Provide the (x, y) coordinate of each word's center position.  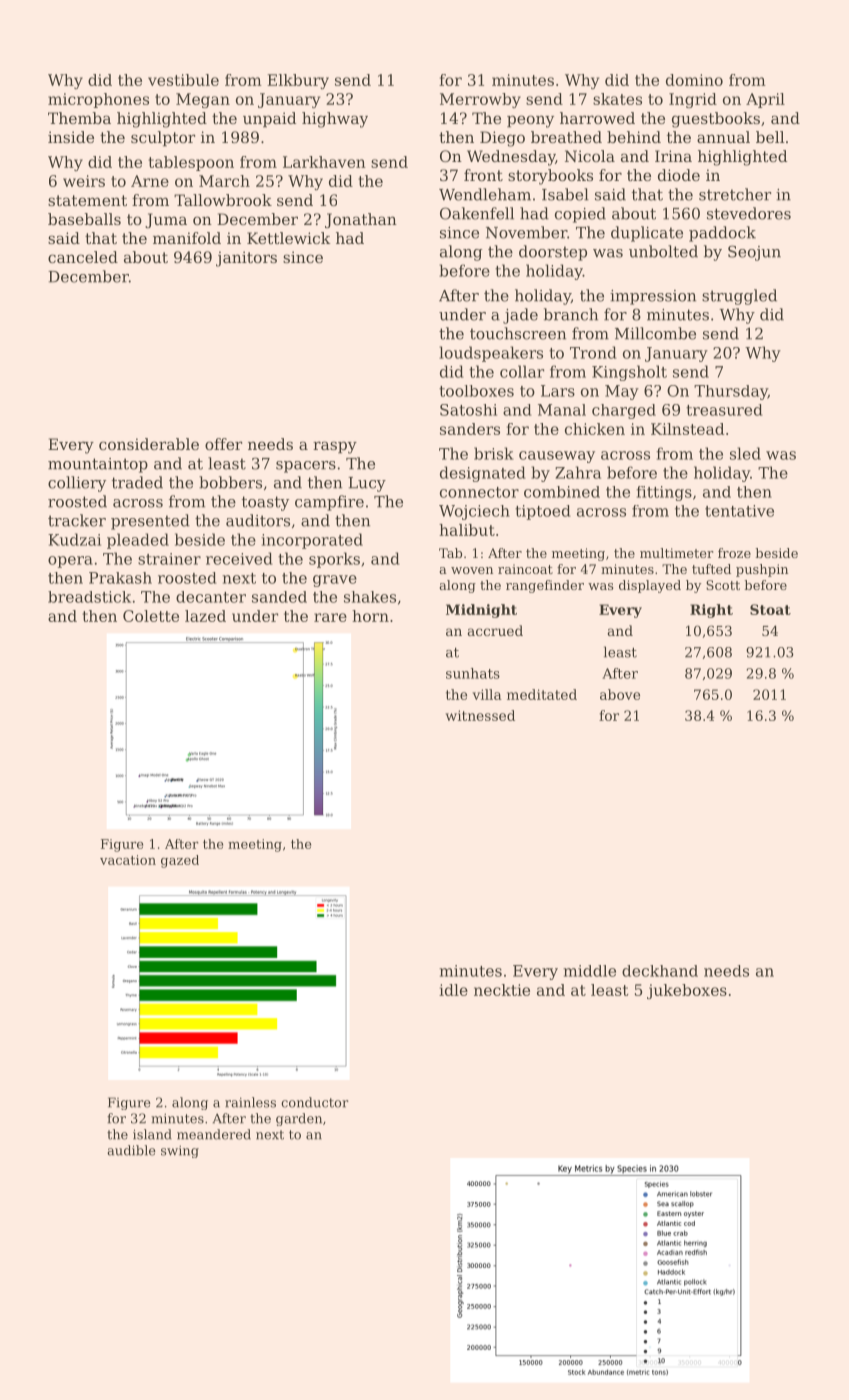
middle (589, 971)
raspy (335, 447)
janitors (246, 259)
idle (453, 990)
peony (530, 121)
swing (180, 1152)
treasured (724, 410)
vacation (128, 860)
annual (723, 137)
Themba (79, 118)
